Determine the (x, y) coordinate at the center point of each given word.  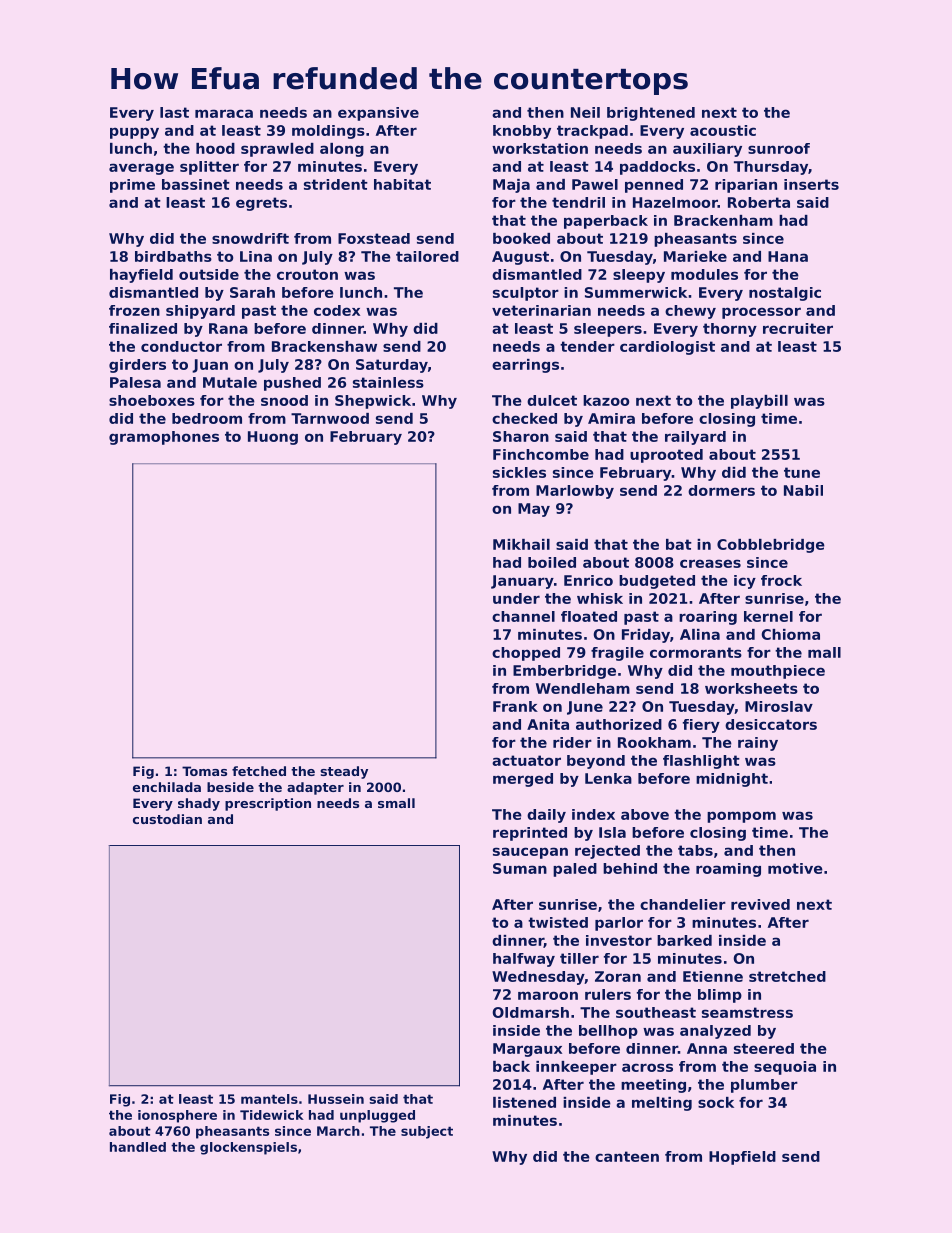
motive (795, 868)
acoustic (723, 130)
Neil (585, 112)
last (174, 112)
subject (427, 1132)
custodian (167, 819)
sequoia (785, 1068)
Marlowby (575, 492)
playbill (759, 402)
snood (284, 400)
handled (138, 1147)
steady (344, 772)
